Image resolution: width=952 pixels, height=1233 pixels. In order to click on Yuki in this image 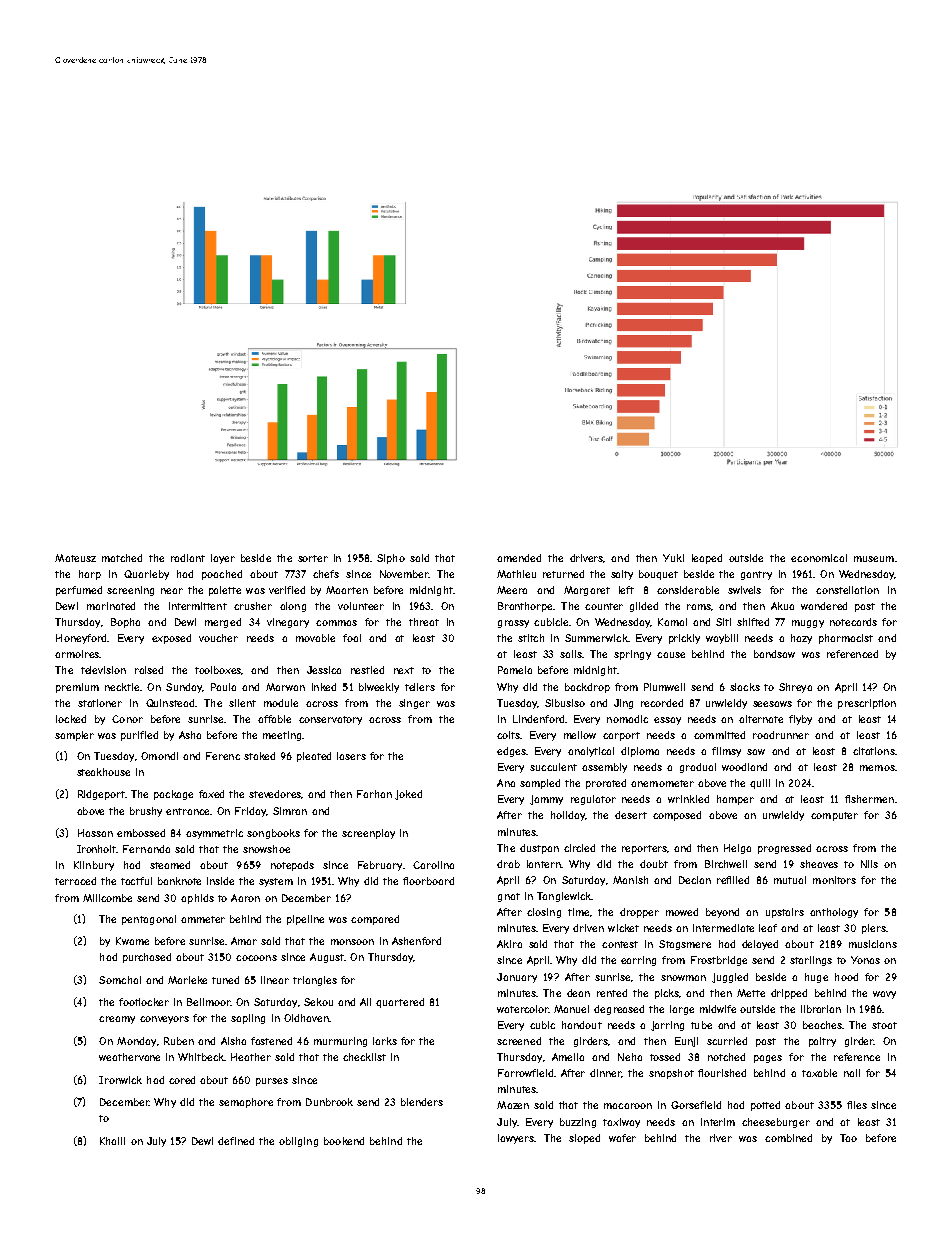, I will do `click(673, 558)`.
